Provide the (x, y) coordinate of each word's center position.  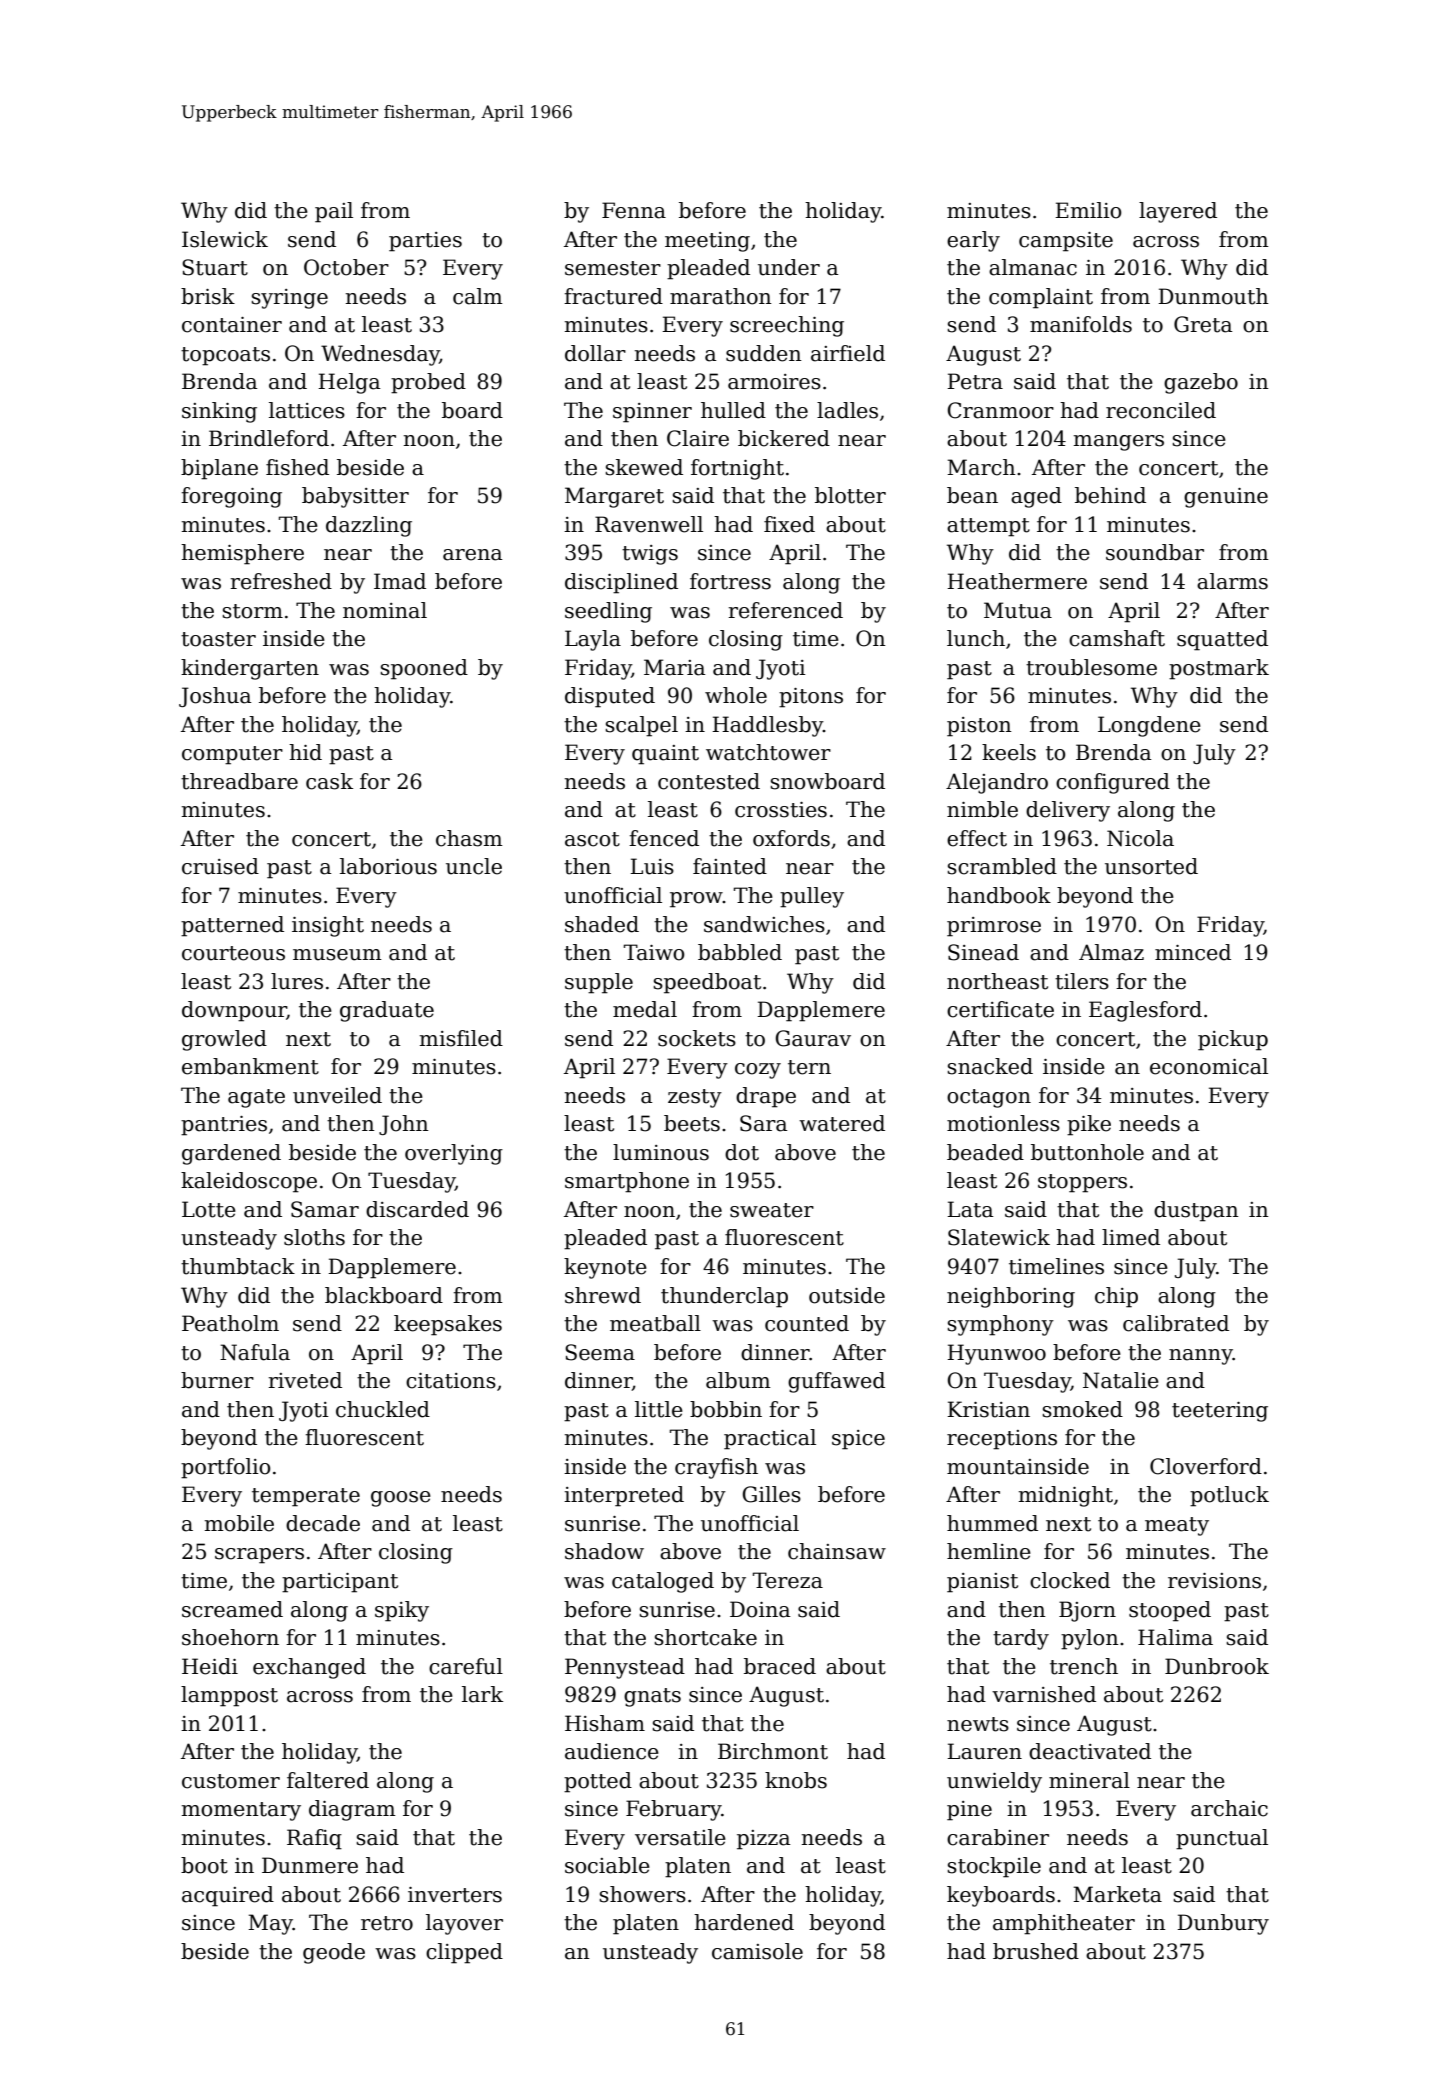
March (981, 467)
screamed (232, 1609)
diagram (352, 1810)
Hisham (605, 1723)
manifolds (1081, 324)
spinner (652, 413)
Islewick (225, 239)
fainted (730, 866)
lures (297, 981)
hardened (744, 1922)
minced (1193, 952)
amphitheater (1064, 1924)
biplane (219, 469)
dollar (595, 353)
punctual (1222, 1839)
